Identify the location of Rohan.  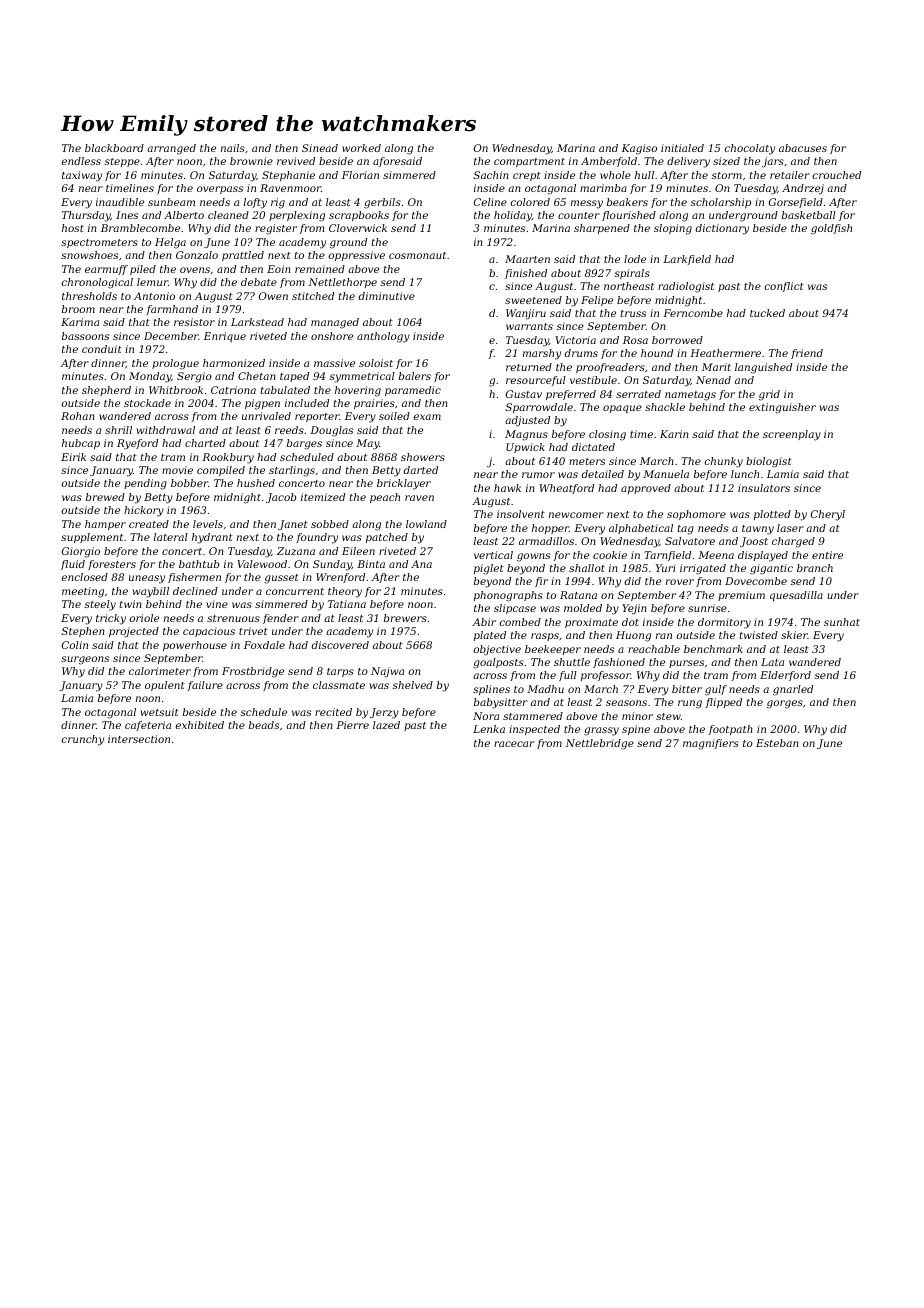
(78, 416).
